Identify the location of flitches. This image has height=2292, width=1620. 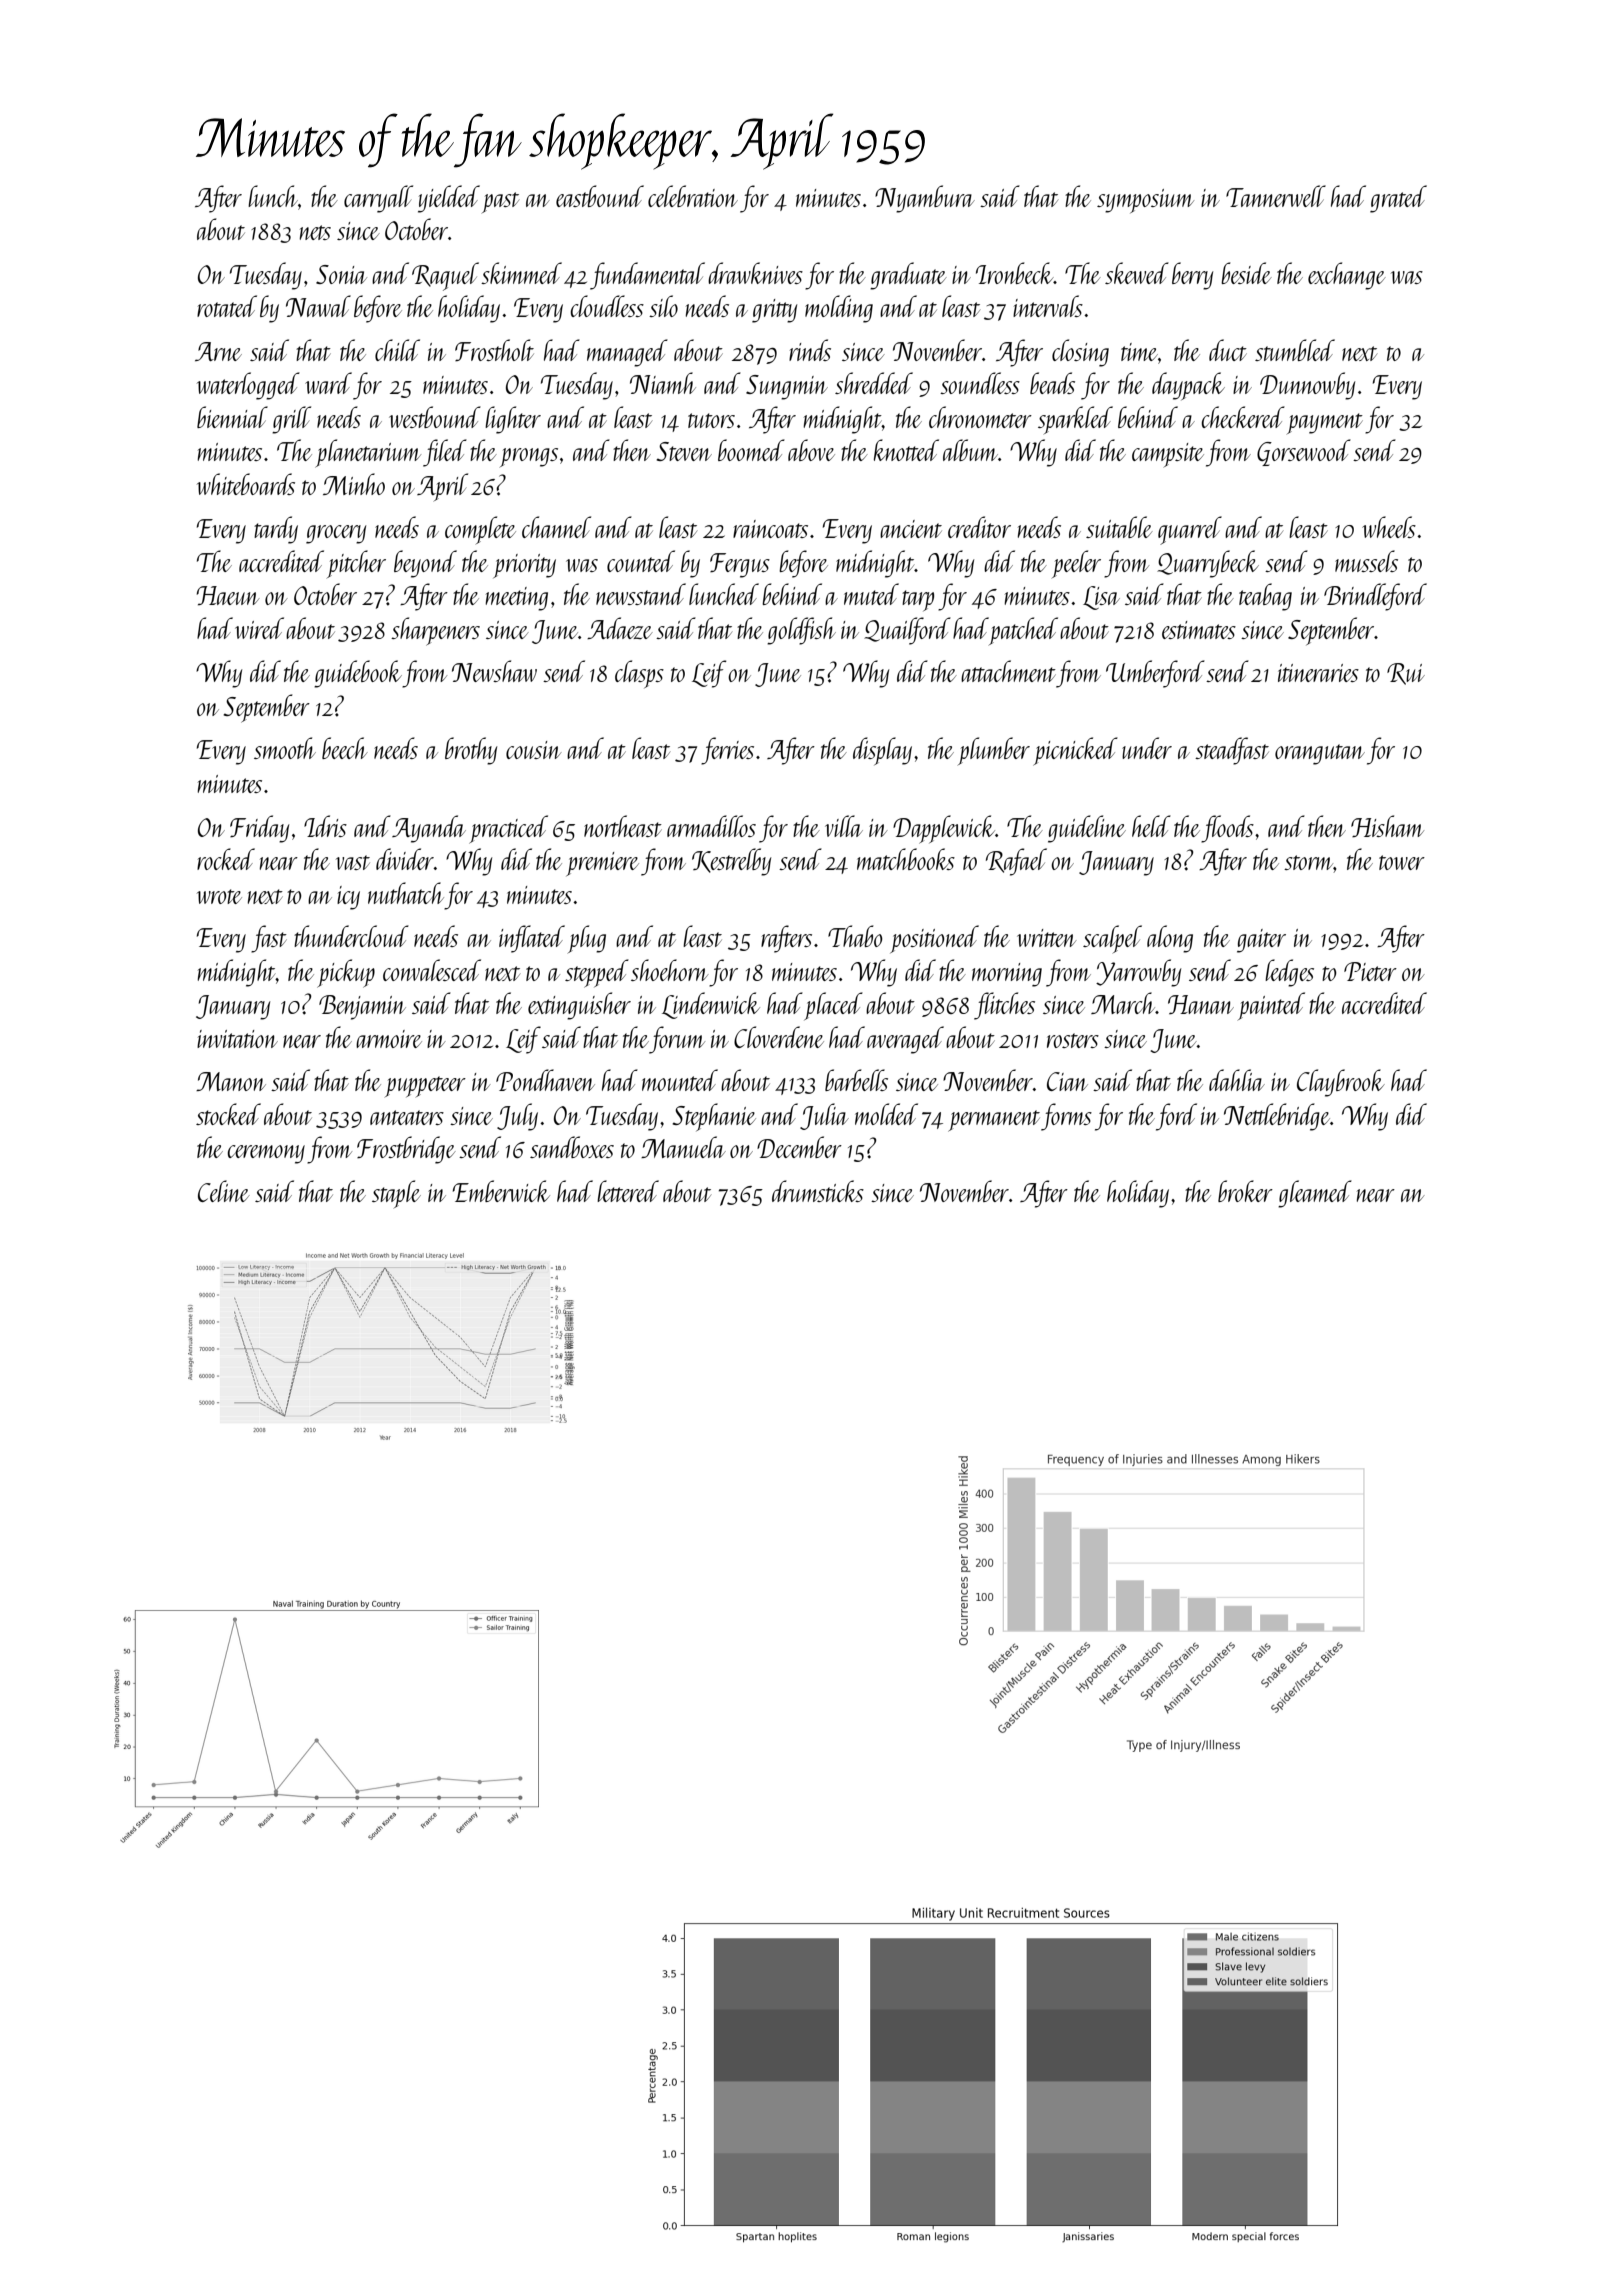
(1004, 1006).
